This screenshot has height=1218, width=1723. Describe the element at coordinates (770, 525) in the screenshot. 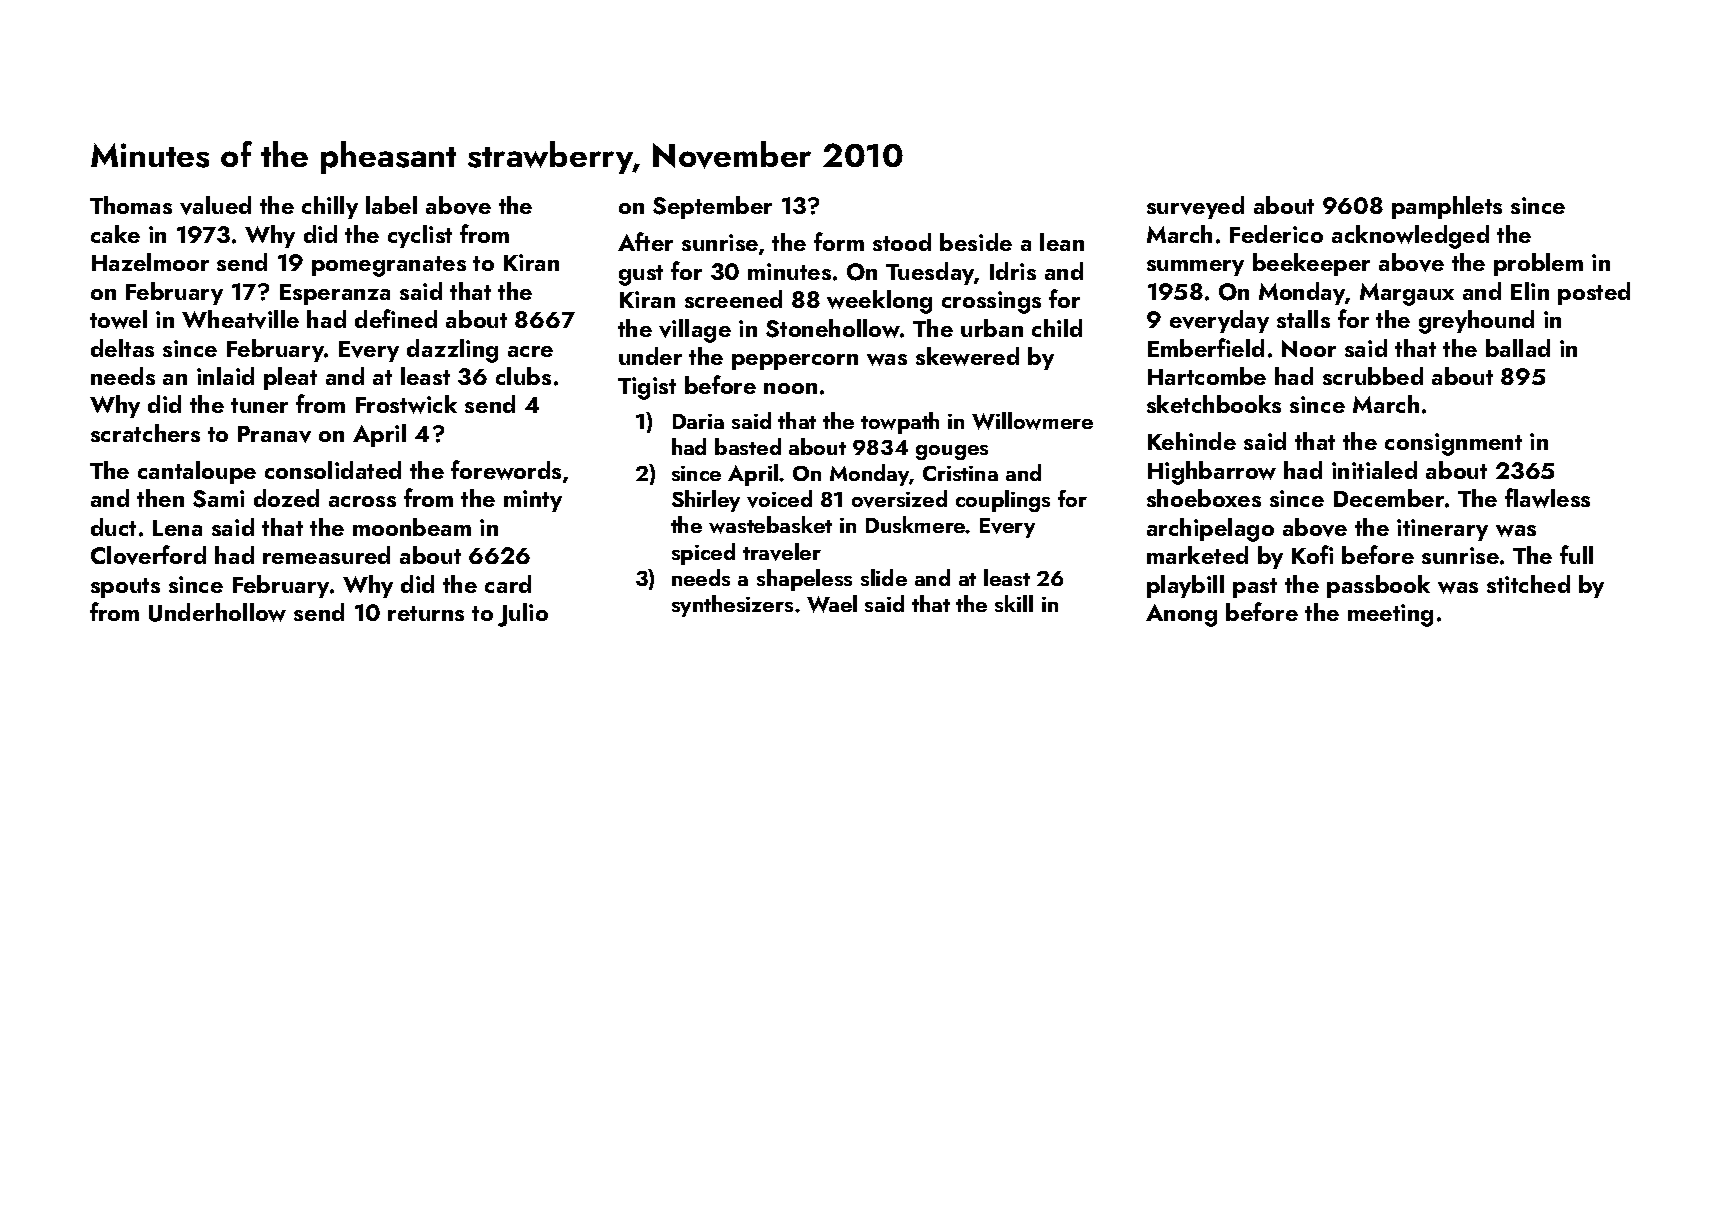

I see `wastebasket` at that location.
